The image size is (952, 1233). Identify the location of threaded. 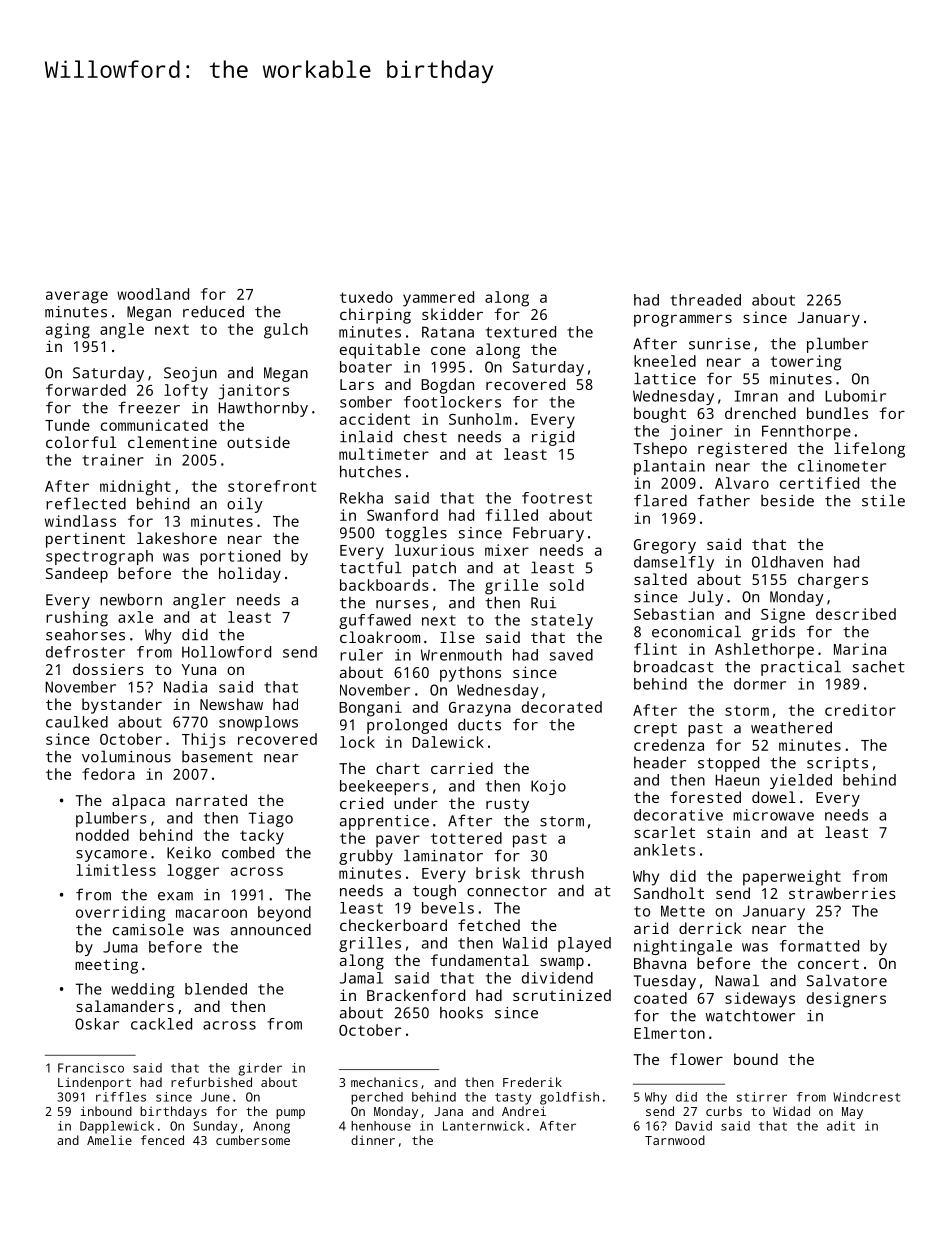
(705, 300).
